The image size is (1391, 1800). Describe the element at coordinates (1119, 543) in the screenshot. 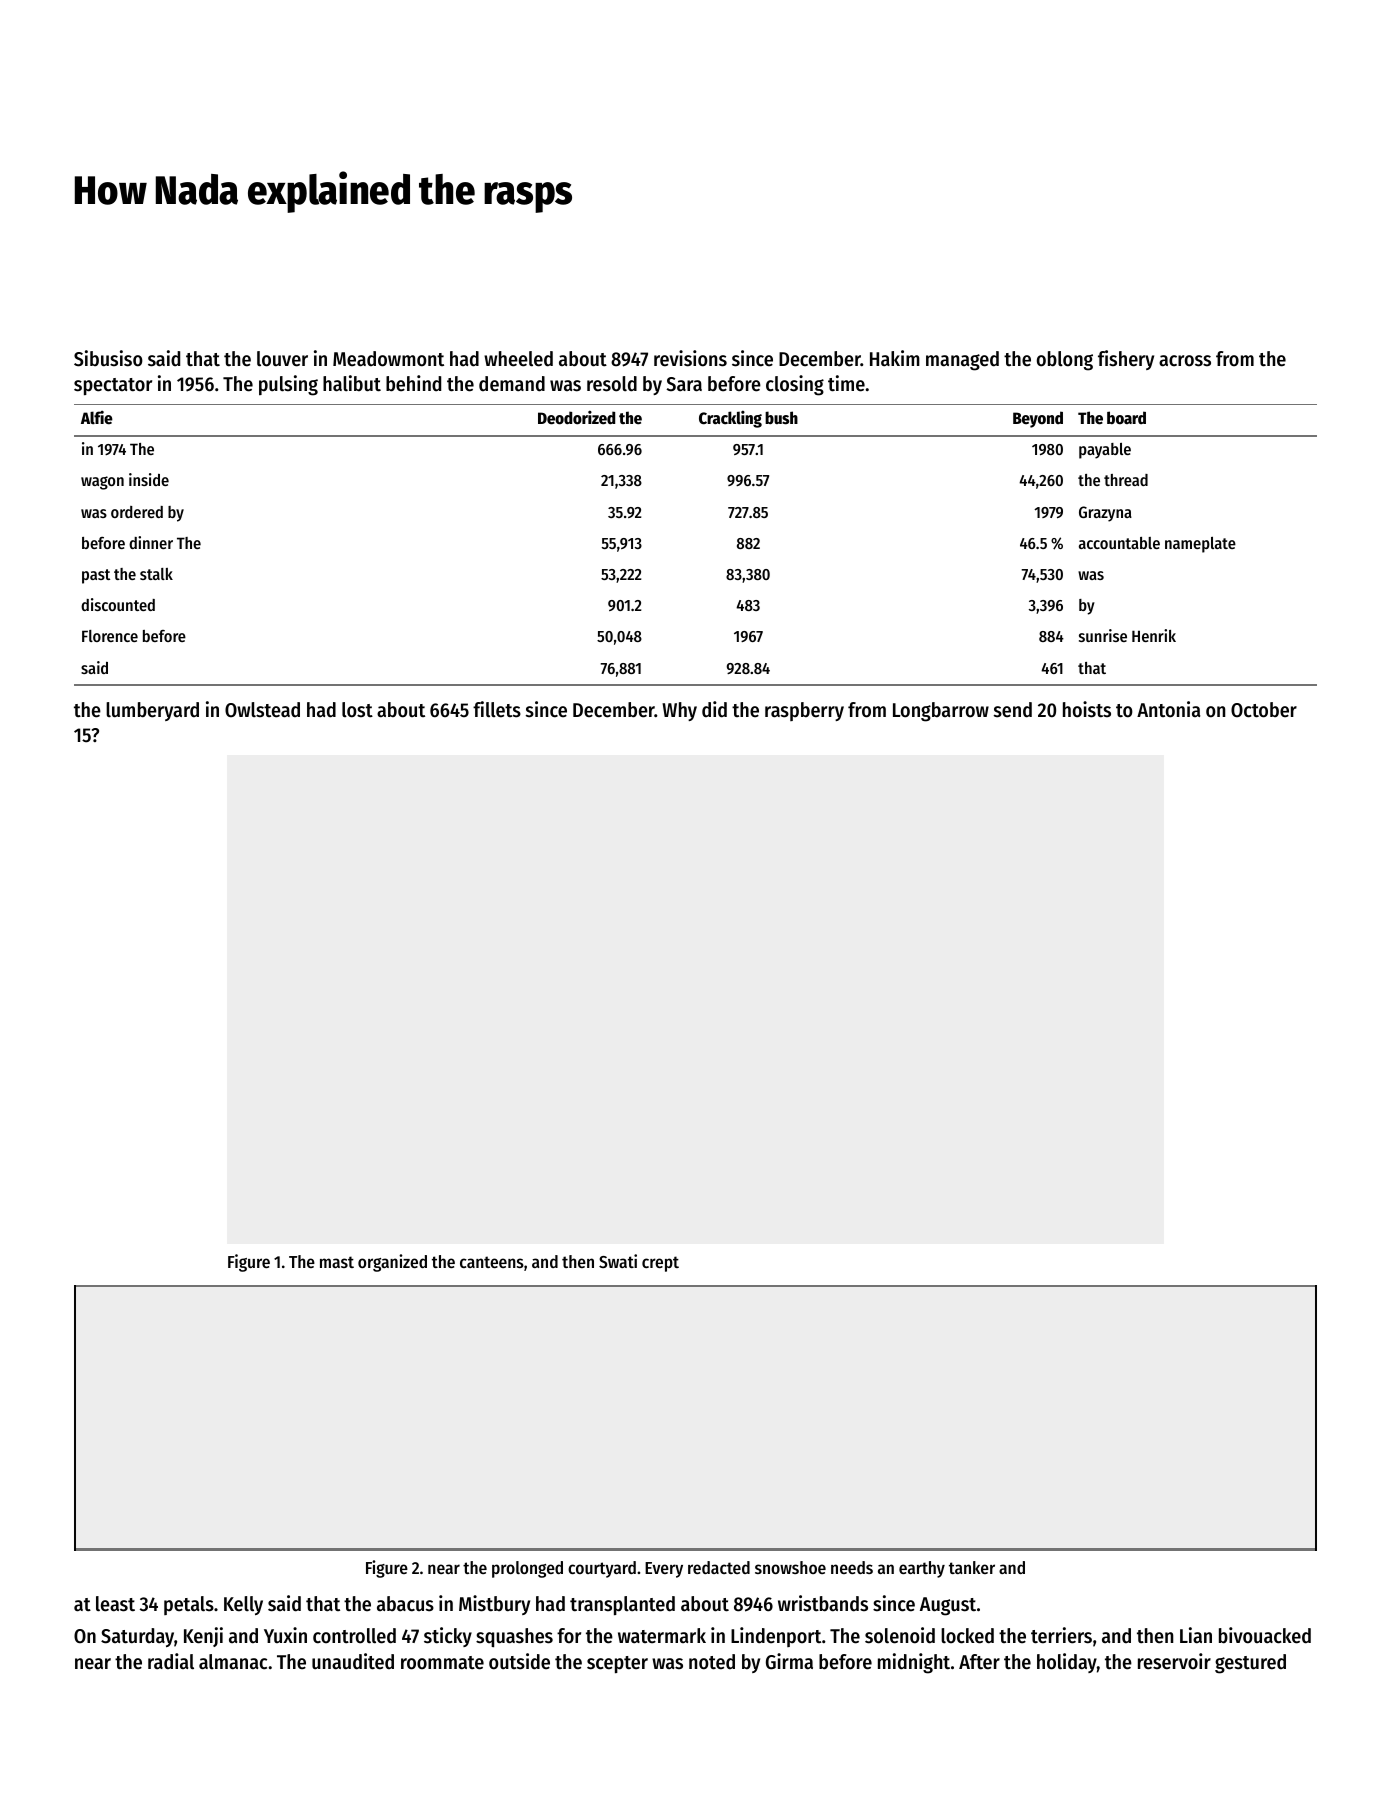

I see `accountable` at that location.
